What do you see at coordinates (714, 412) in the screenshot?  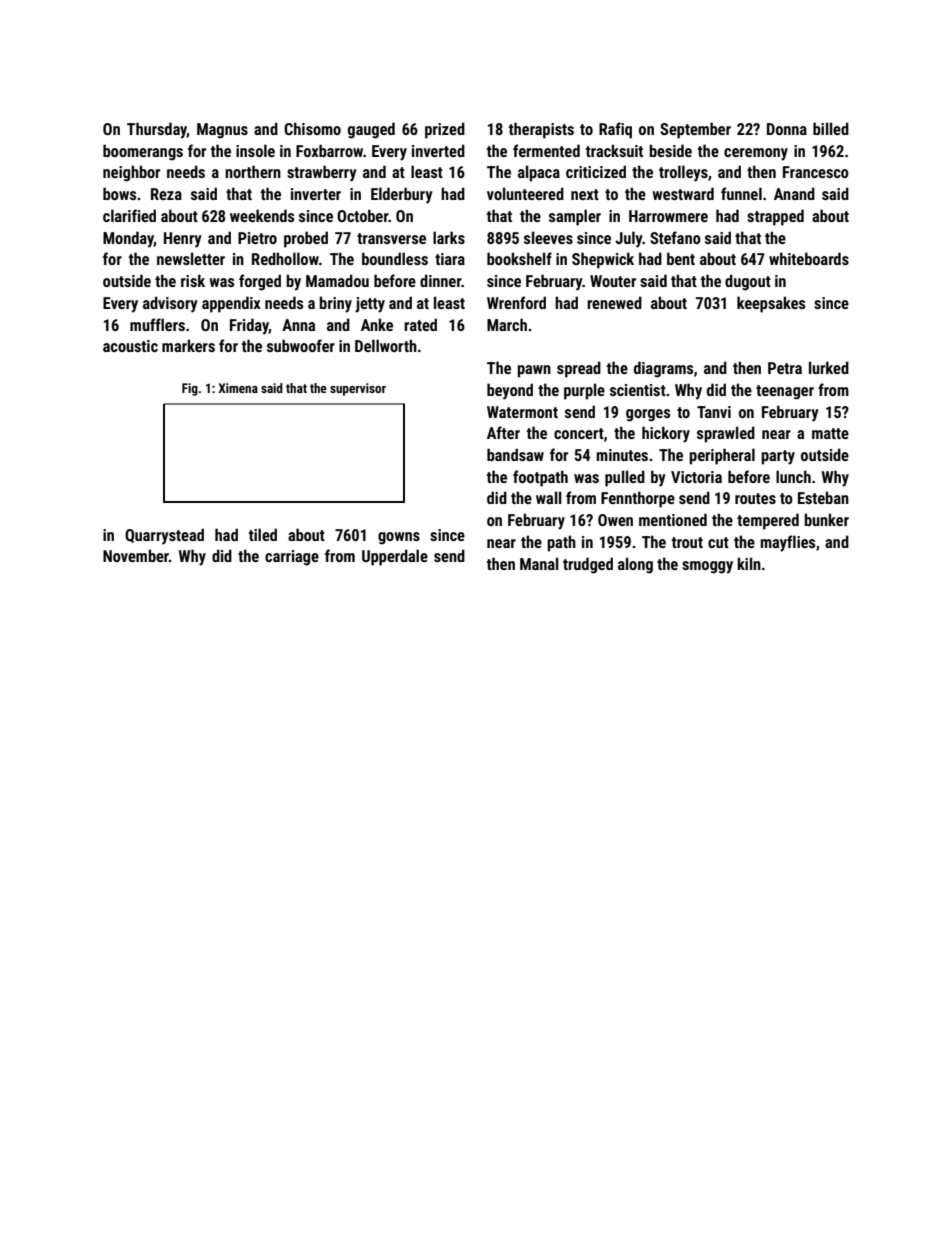 I see `Tanvi` at bounding box center [714, 412].
